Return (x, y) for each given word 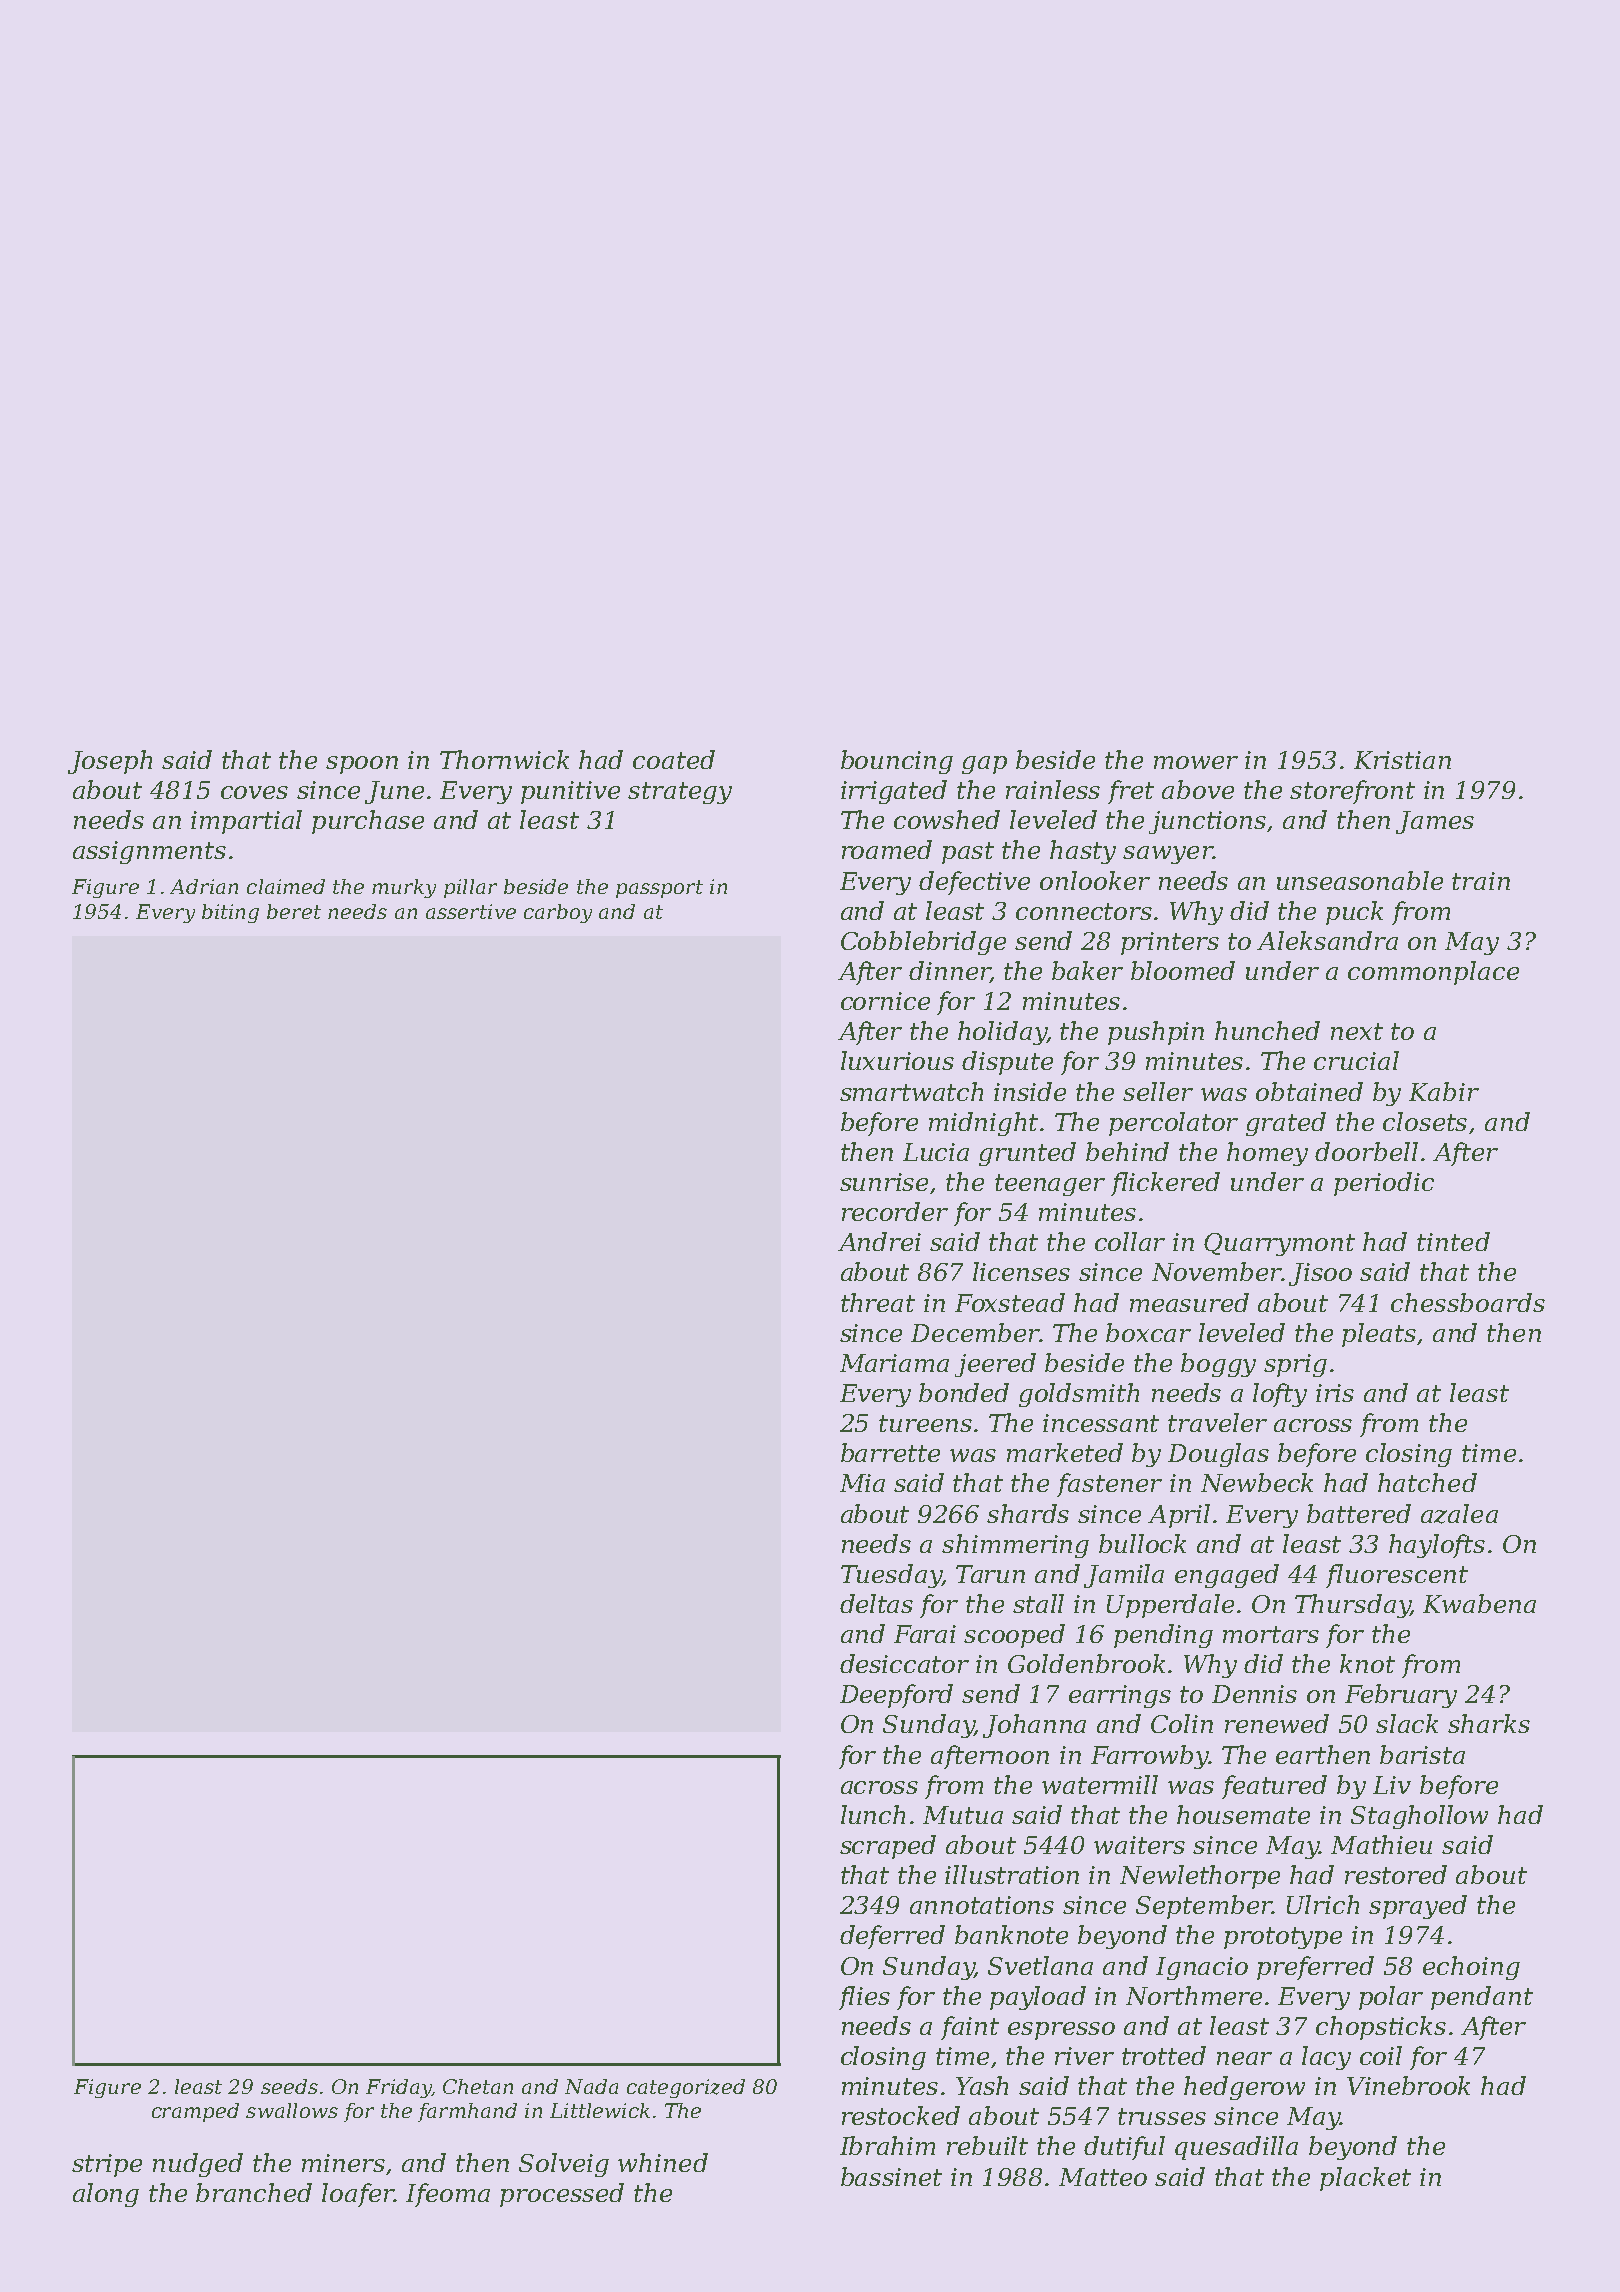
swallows (292, 2110)
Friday (398, 2088)
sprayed (1418, 1907)
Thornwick (504, 759)
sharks (1489, 1723)
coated (674, 759)
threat (878, 1302)
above (1198, 789)
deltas (876, 1603)
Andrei (879, 1241)
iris (1335, 1393)
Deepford (896, 1696)
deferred (892, 1937)
